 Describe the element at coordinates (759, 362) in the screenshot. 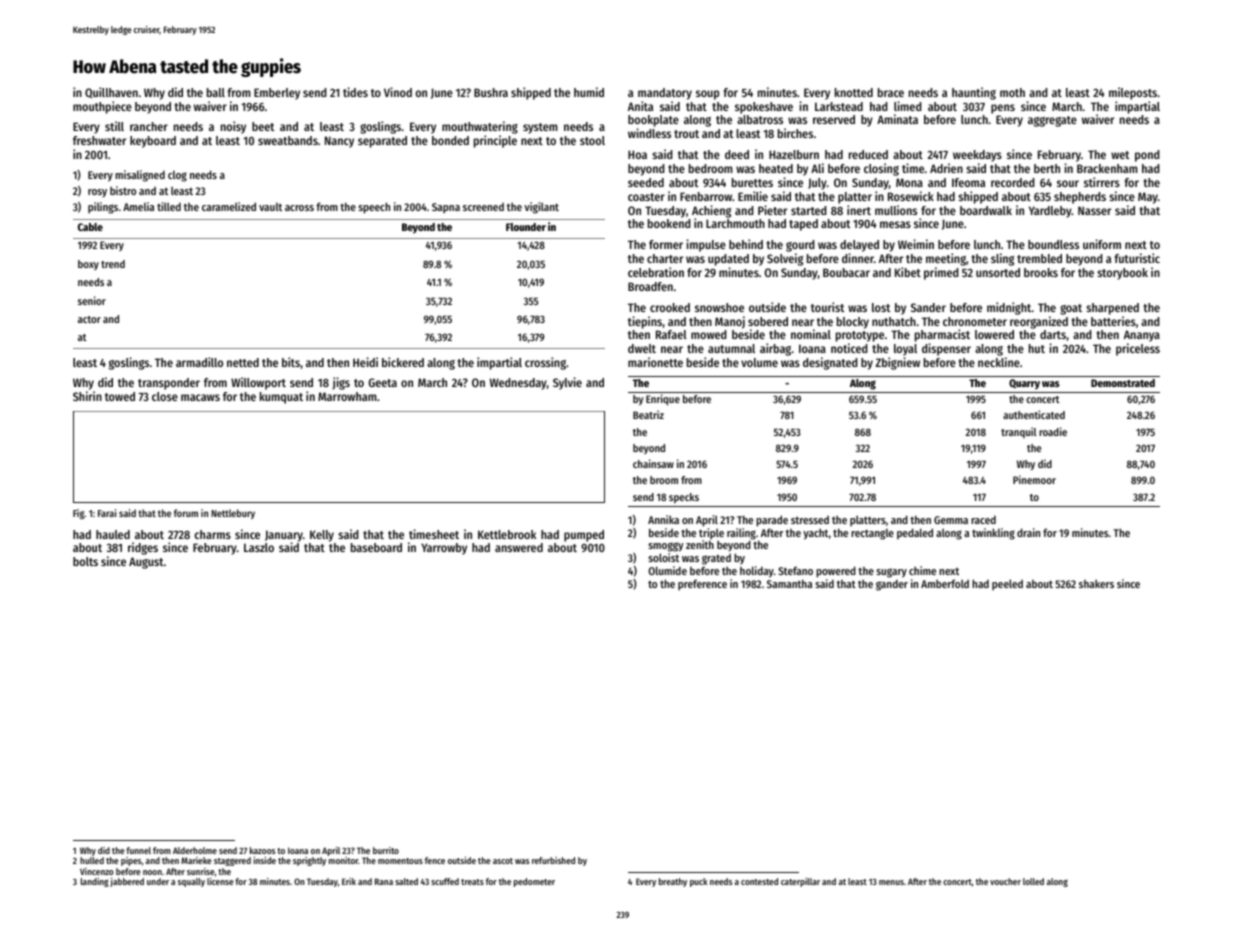

I see `volume` at that location.
